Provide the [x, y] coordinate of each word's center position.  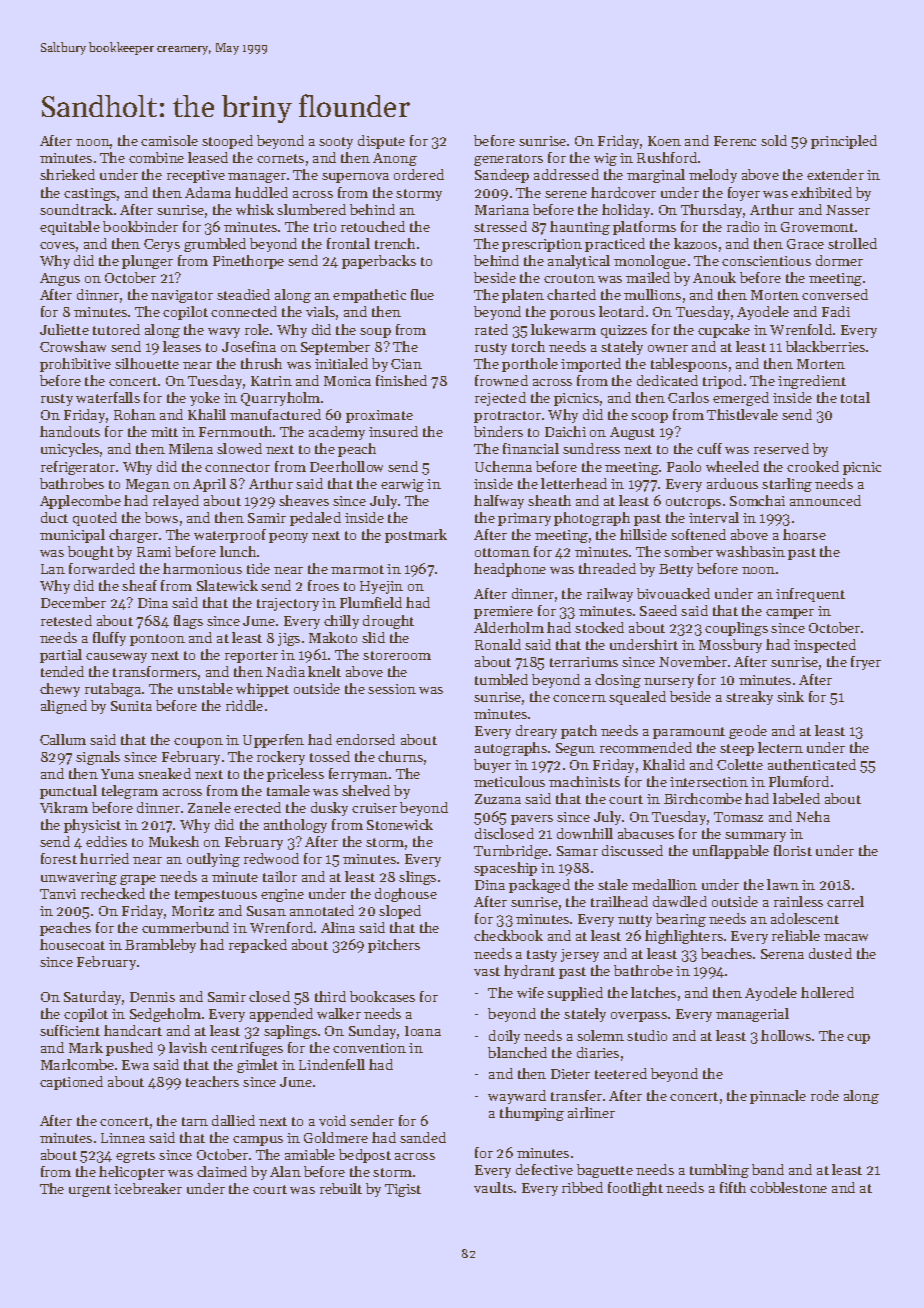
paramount [689, 733]
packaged [539, 886]
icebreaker [148, 1188]
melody [713, 176]
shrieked [67, 174]
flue [422, 294]
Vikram [64, 807]
